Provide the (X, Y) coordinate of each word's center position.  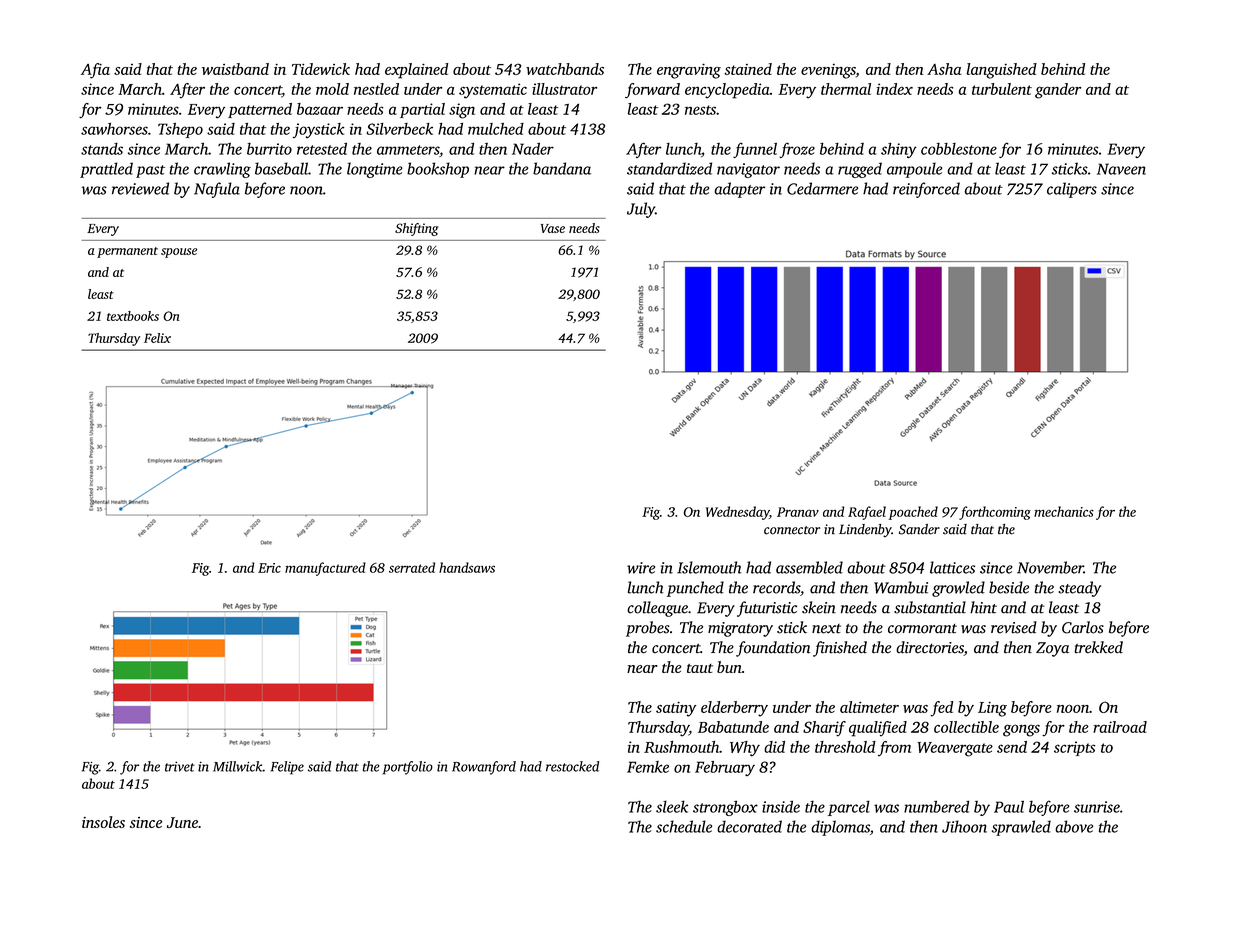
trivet (180, 766)
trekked (1098, 647)
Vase (553, 228)
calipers (1072, 190)
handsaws (467, 567)
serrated (412, 567)
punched (695, 589)
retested (322, 149)
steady (1079, 589)
